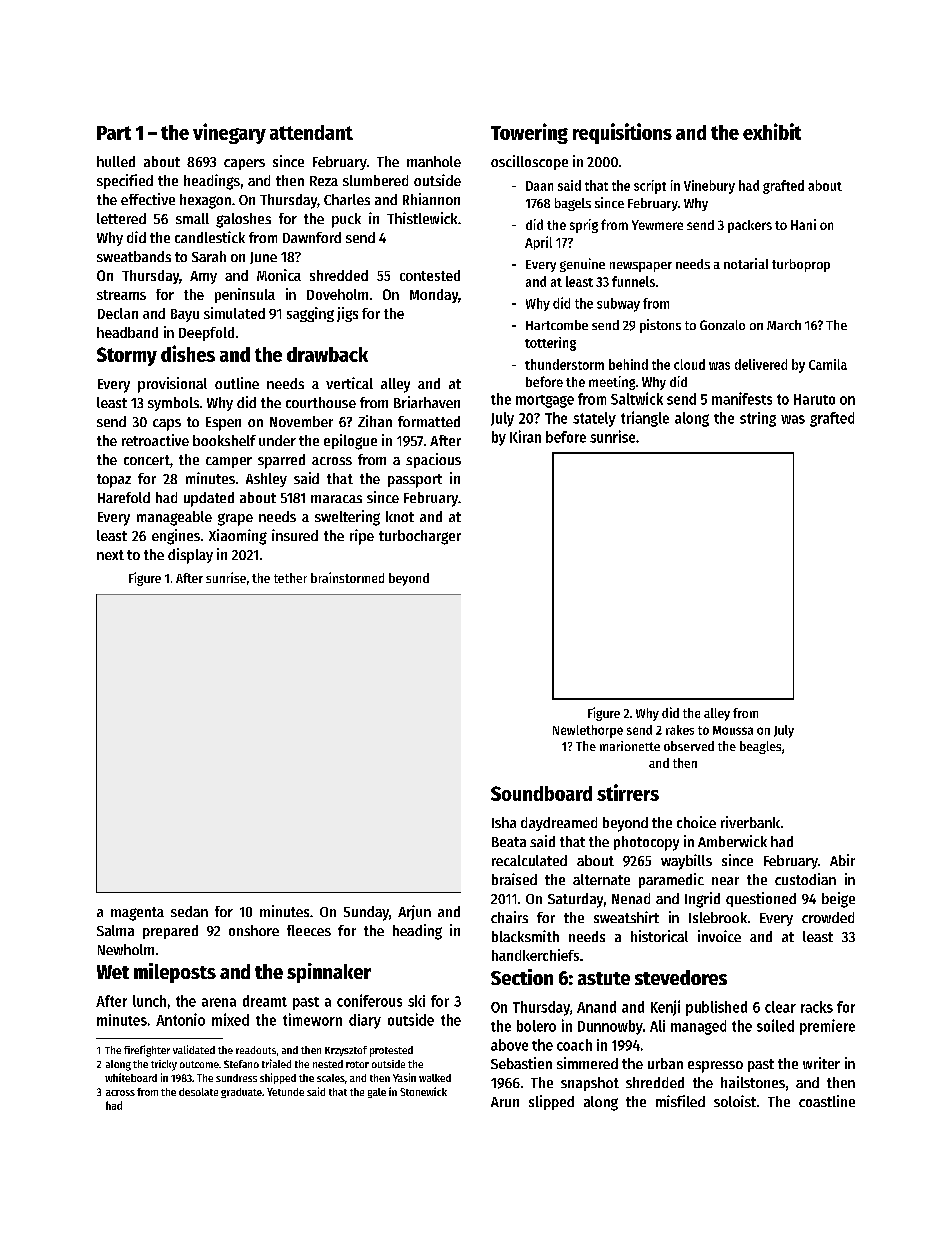 The width and height of the page is (952, 1233). Describe the element at coordinates (760, 747) in the page. I see `beagles` at that location.
